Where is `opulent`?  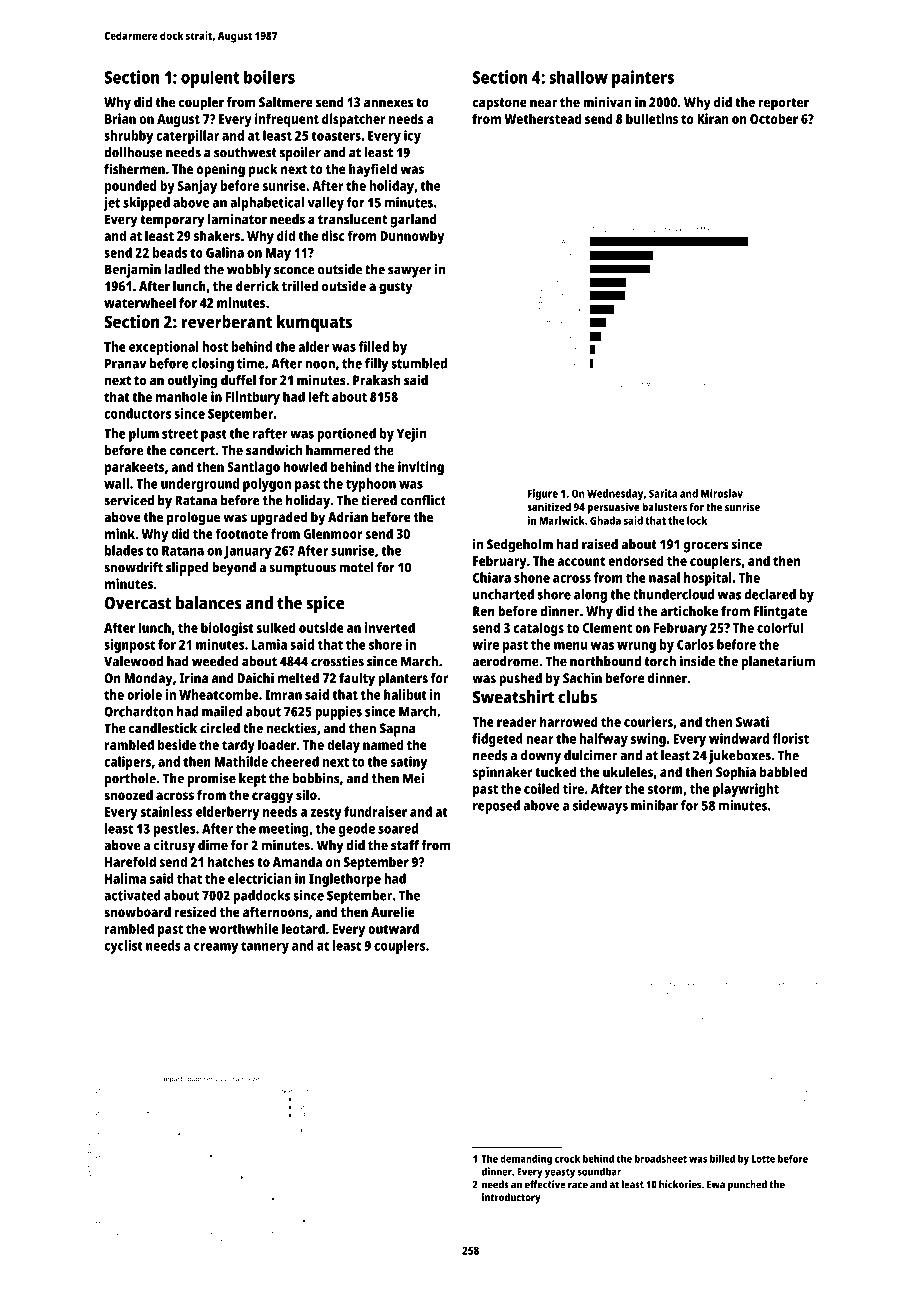 opulent is located at coordinates (210, 79).
